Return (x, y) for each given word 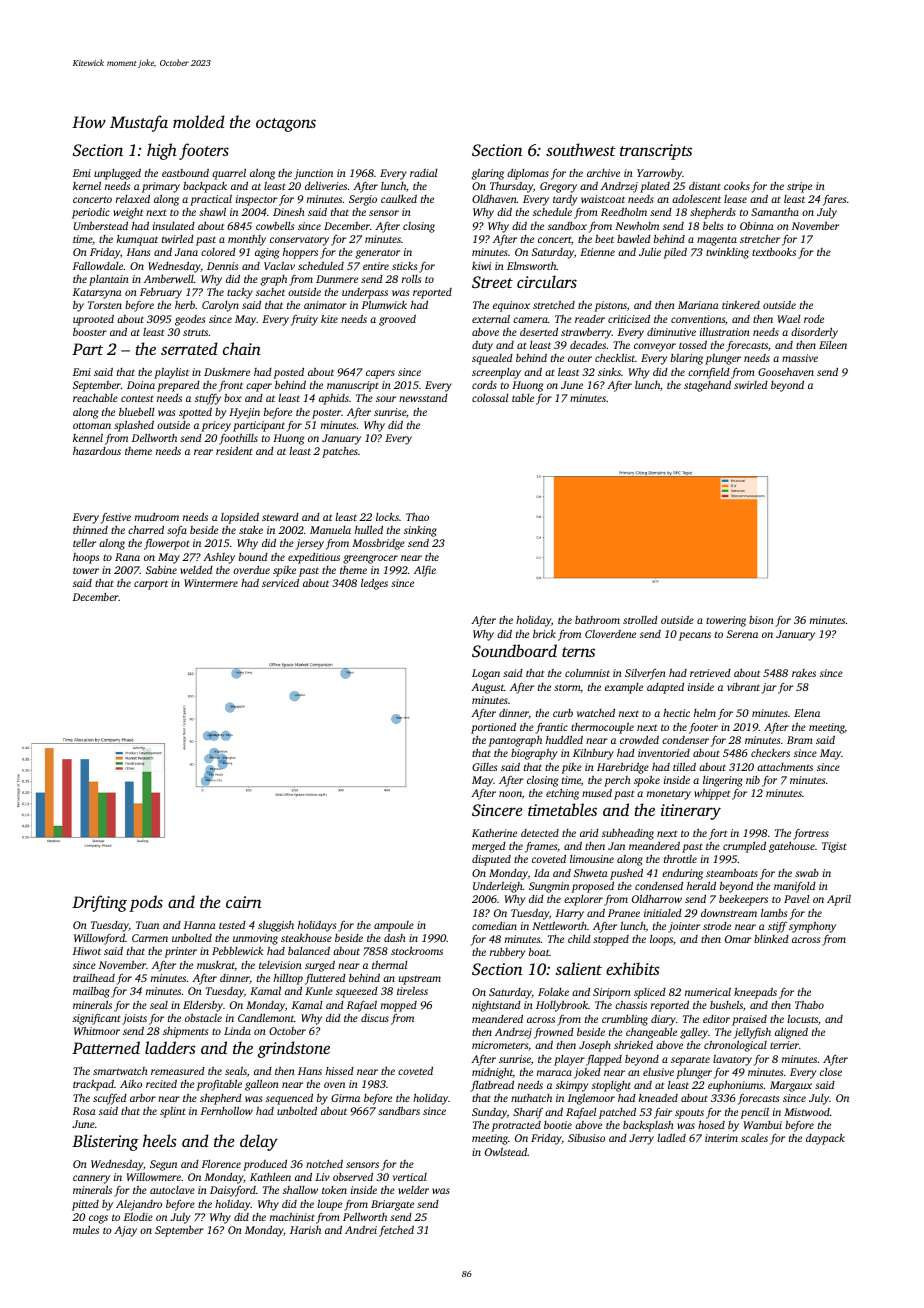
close (831, 1072)
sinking (420, 531)
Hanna (200, 925)
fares (834, 200)
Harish (305, 1230)
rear (203, 452)
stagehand (707, 386)
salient (578, 968)
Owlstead (506, 1152)
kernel (87, 186)
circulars (547, 281)
